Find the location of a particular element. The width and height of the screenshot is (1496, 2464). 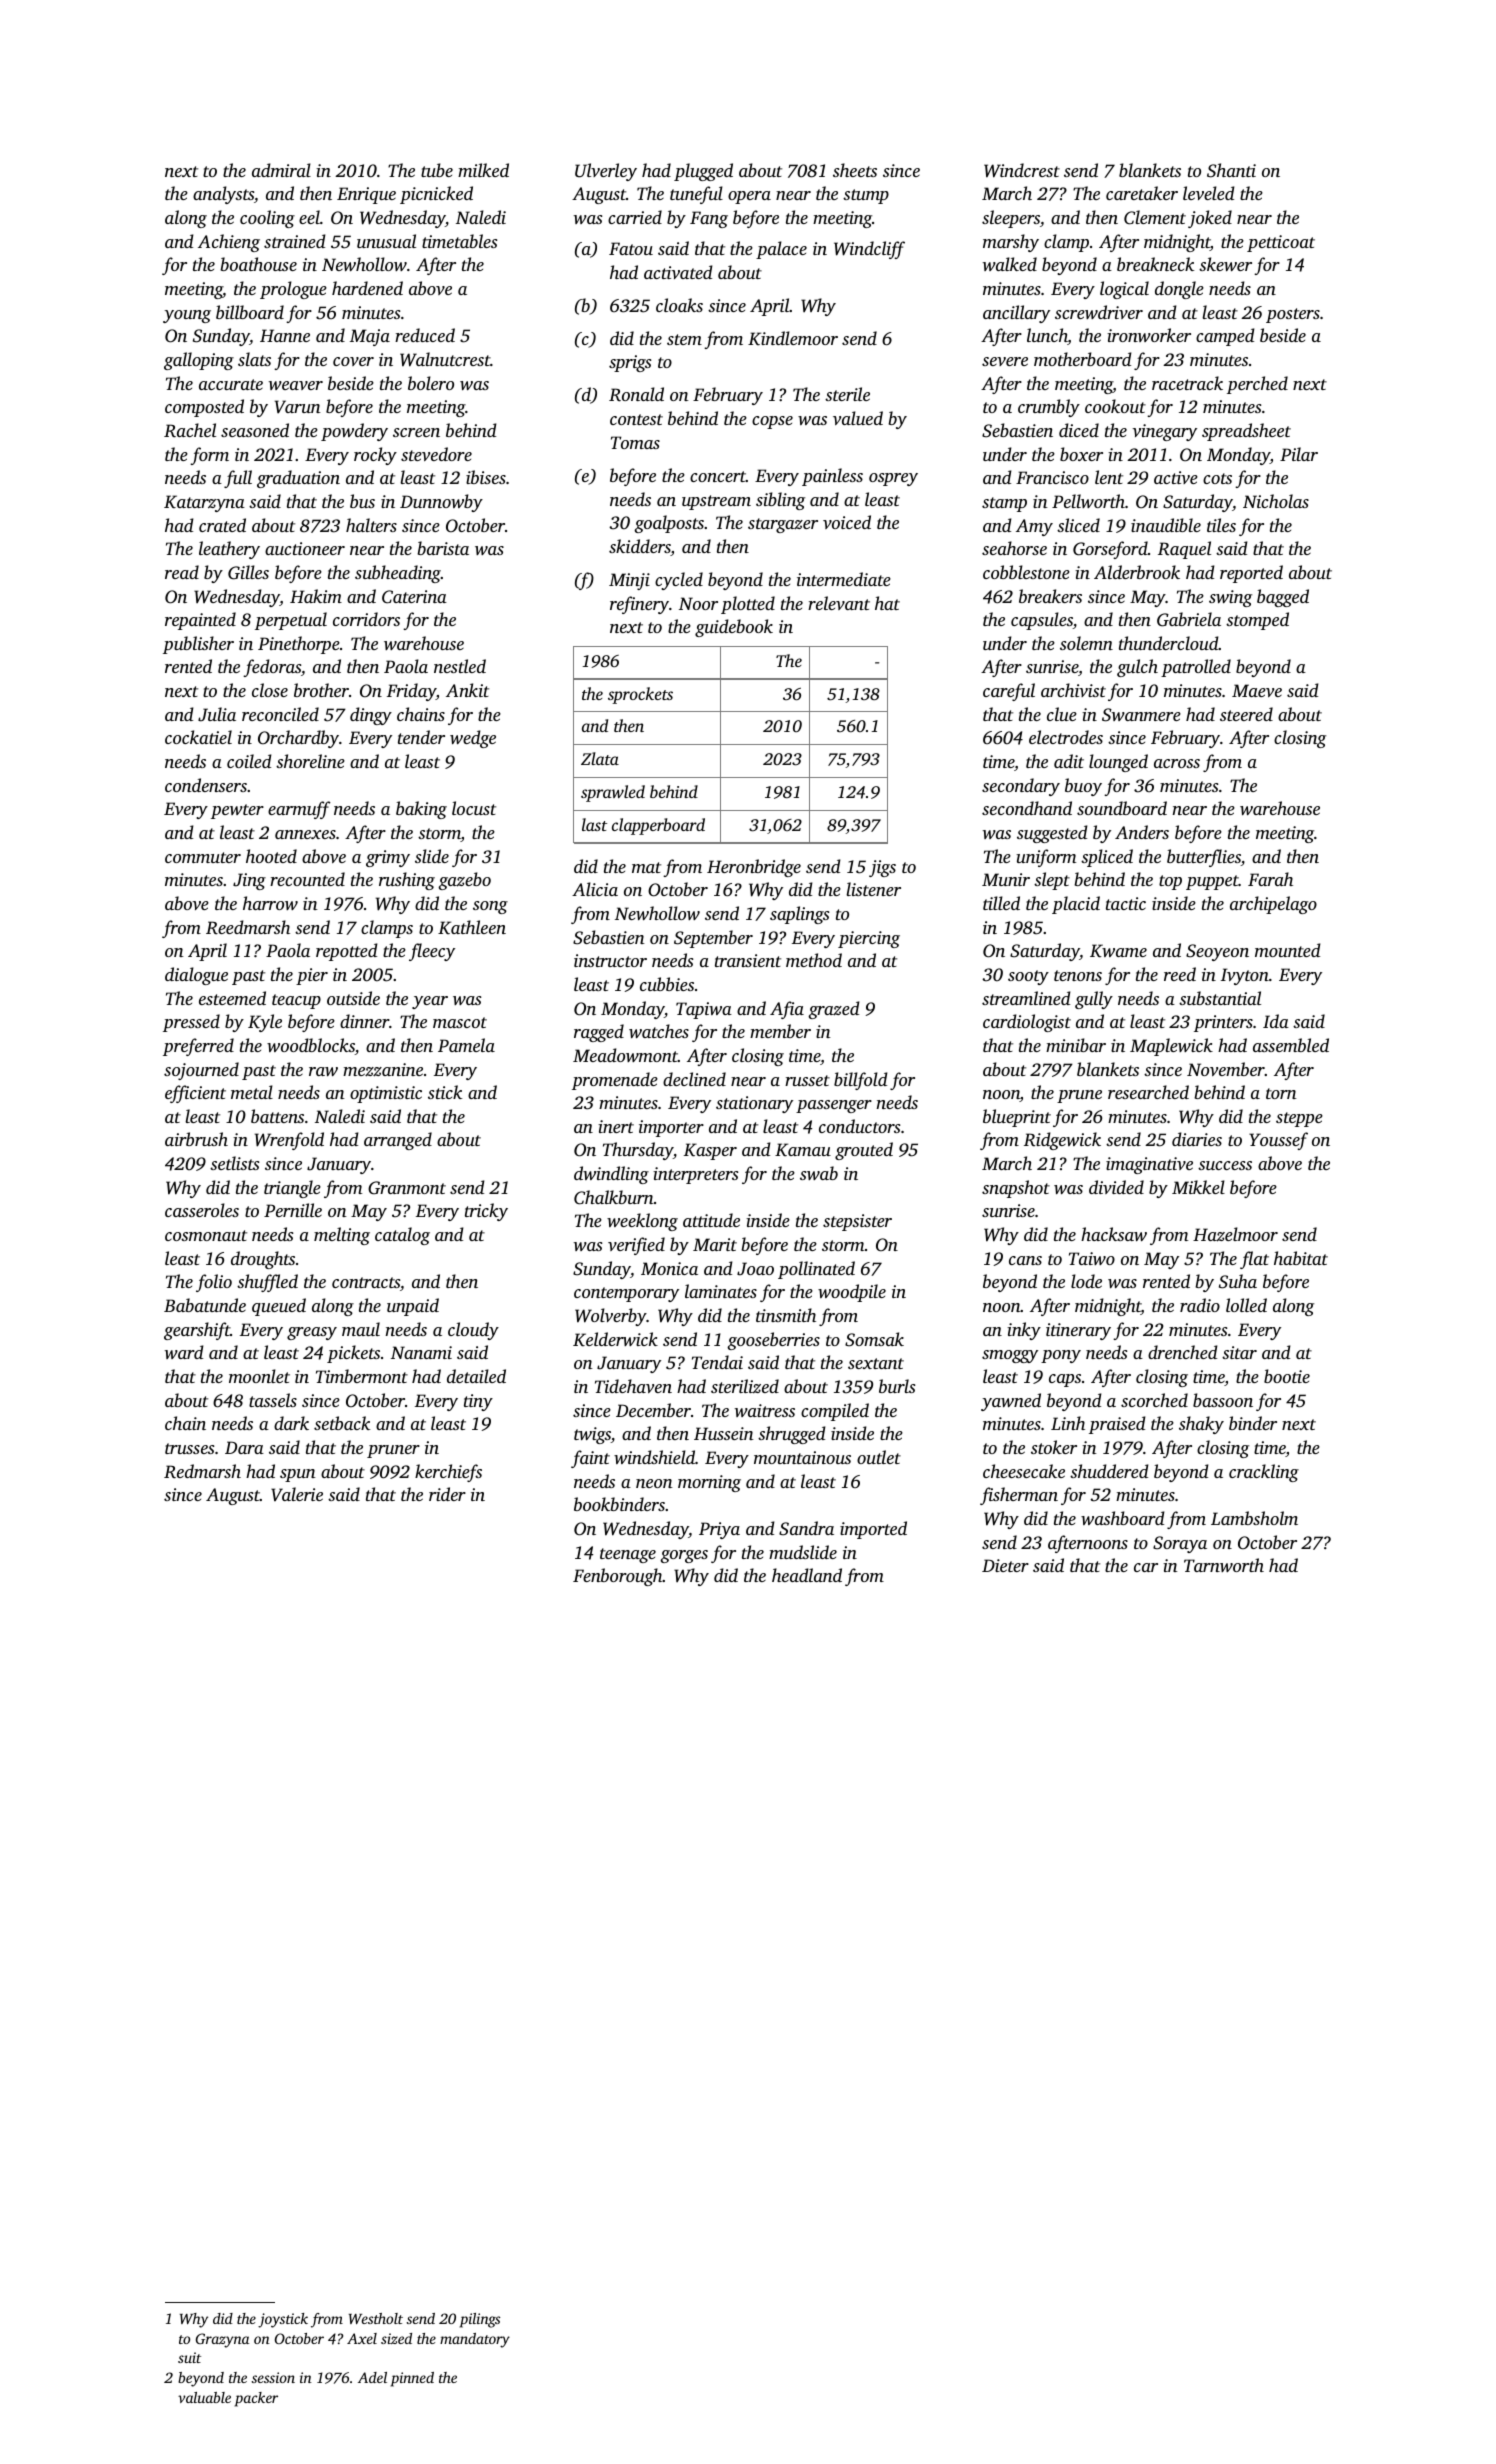

packer is located at coordinates (256, 2399).
